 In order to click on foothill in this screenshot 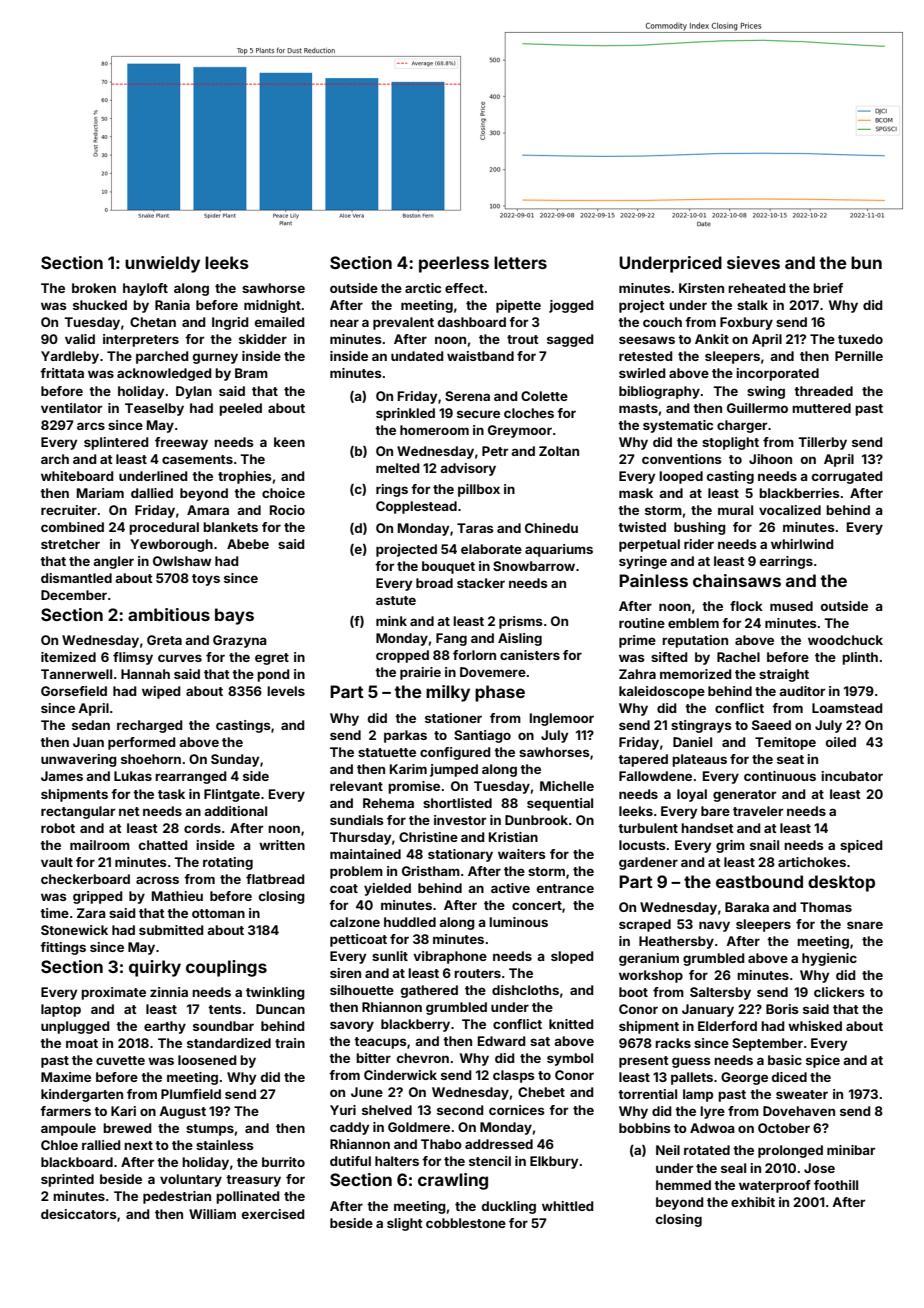, I will do `click(836, 1185)`.
